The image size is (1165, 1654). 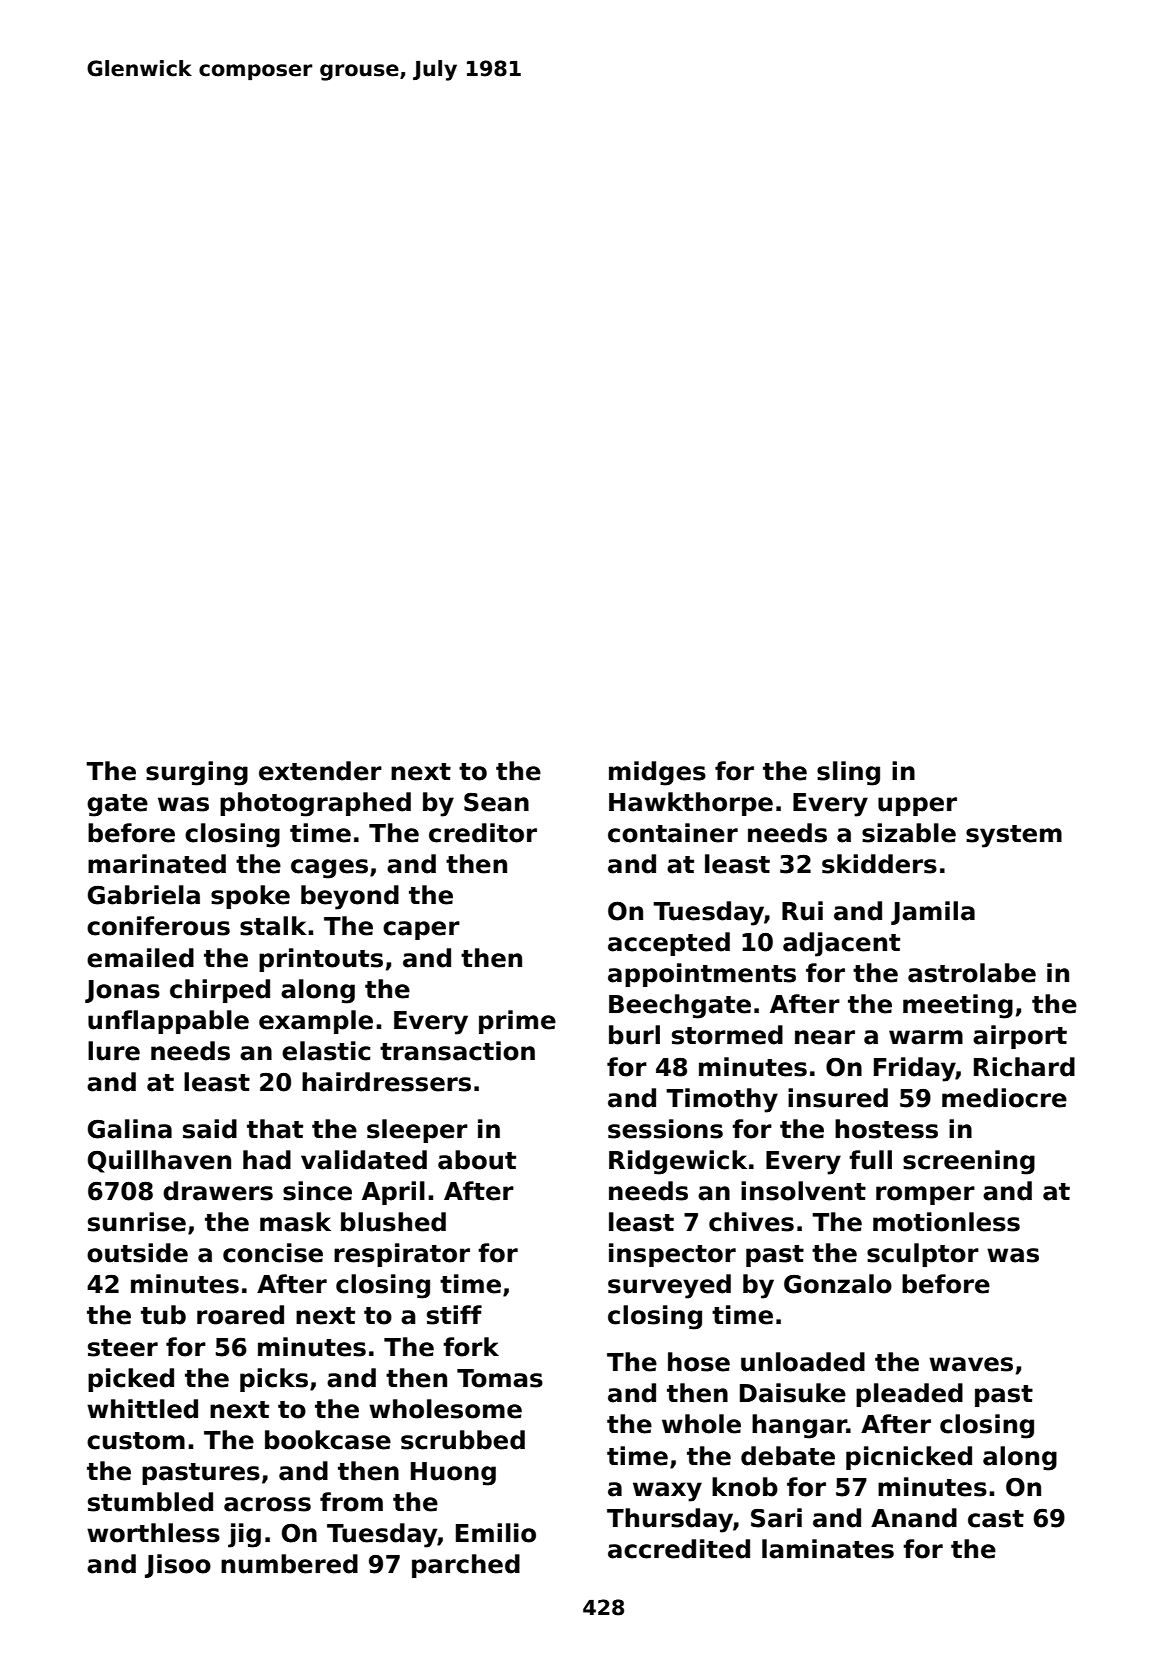 What do you see at coordinates (454, 1315) in the page?
I see `stiff` at bounding box center [454, 1315].
